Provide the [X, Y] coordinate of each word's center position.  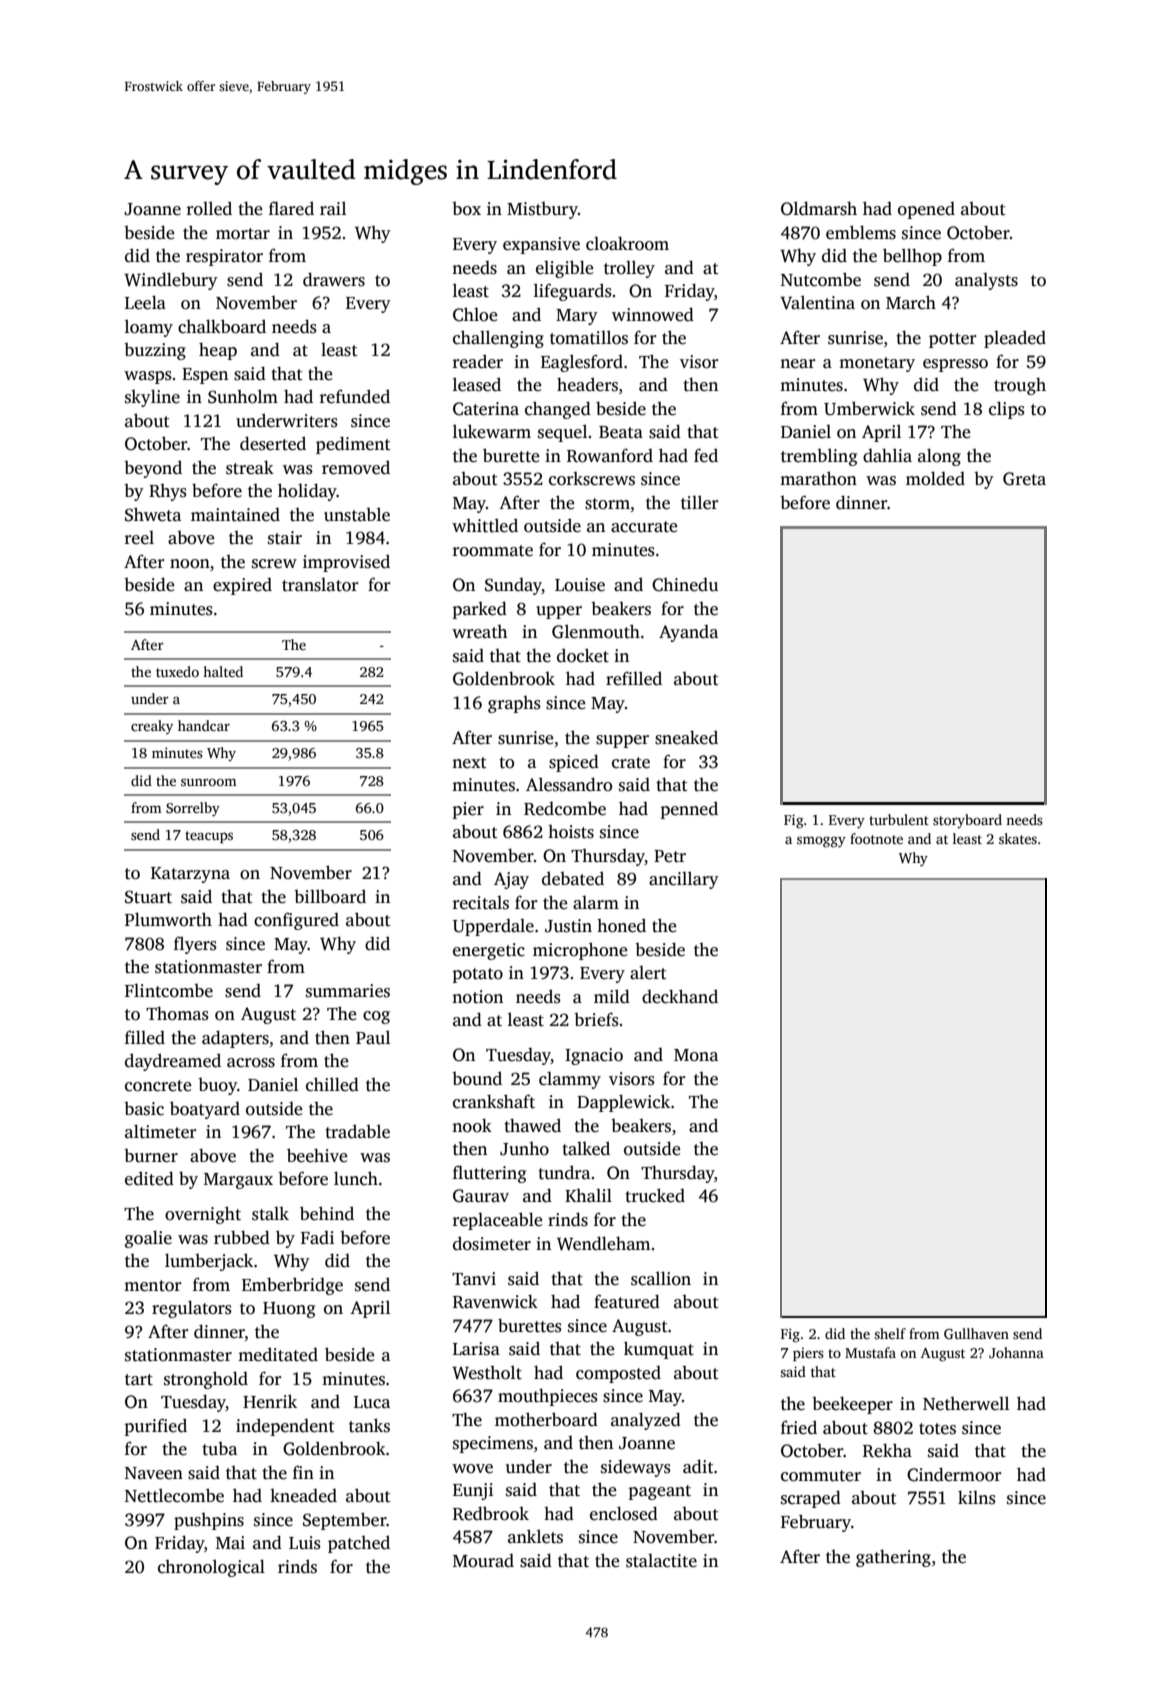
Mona [696, 1055]
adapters [235, 1039]
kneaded [303, 1496]
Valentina [817, 302]
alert [648, 973]
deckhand [680, 996]
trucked [655, 1195]
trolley [629, 269]
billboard [330, 896]
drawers [334, 279]
